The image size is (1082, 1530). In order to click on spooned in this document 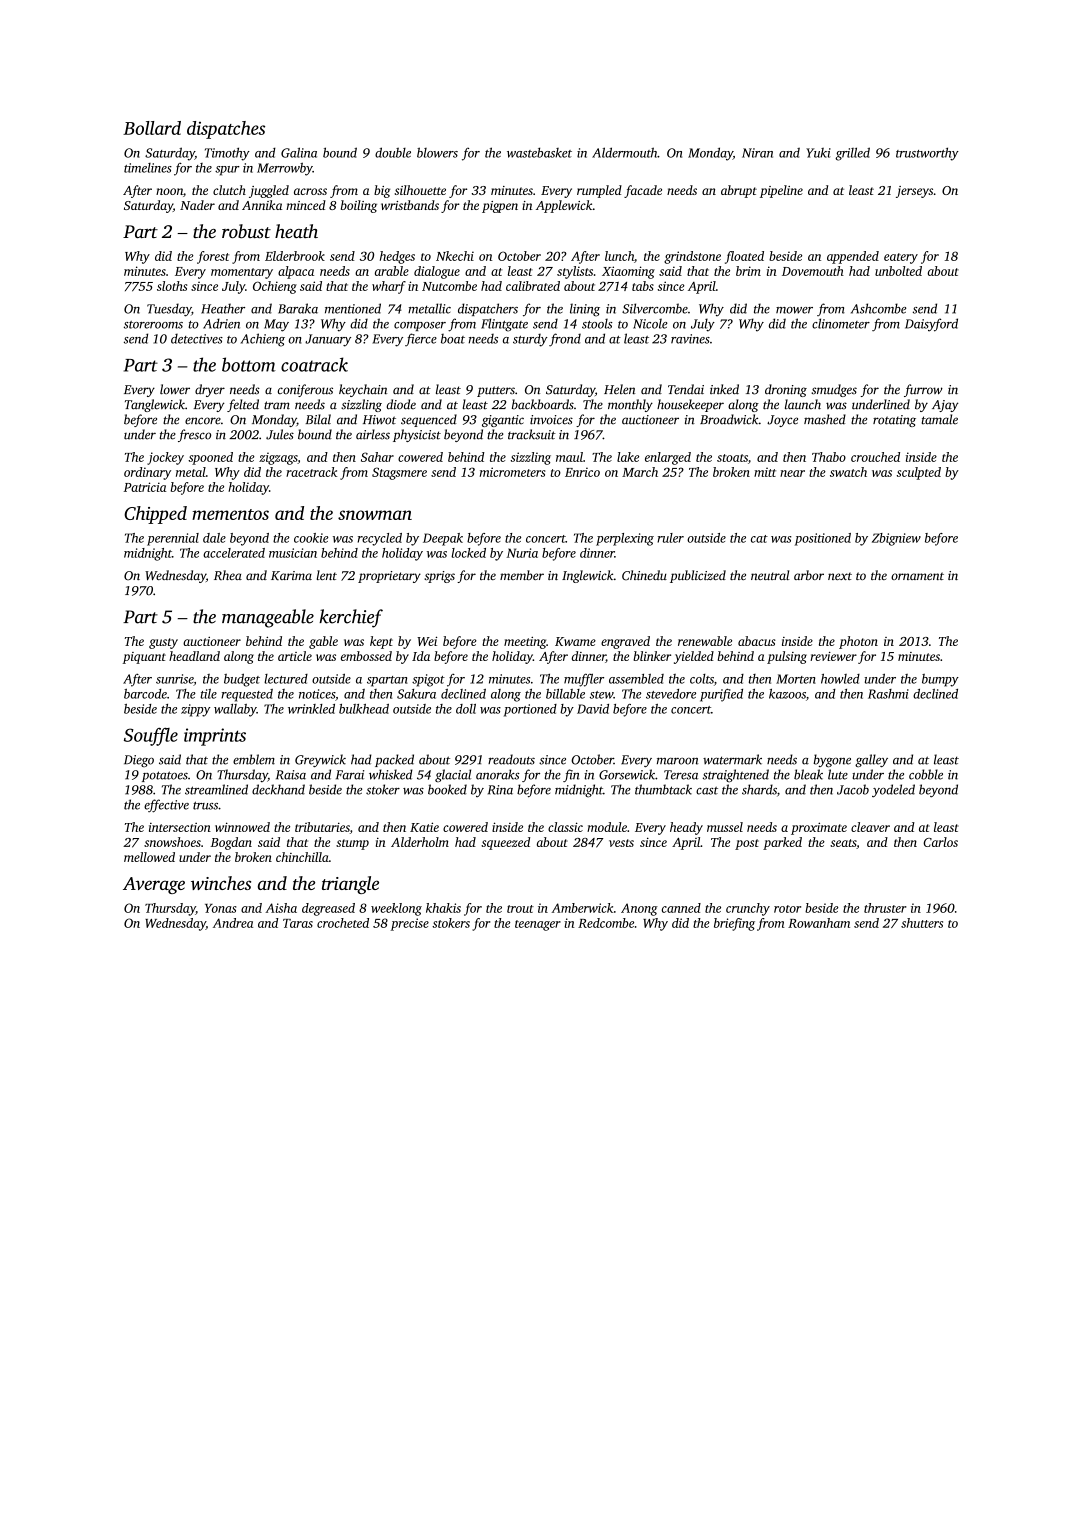, I will do `click(210, 458)`.
